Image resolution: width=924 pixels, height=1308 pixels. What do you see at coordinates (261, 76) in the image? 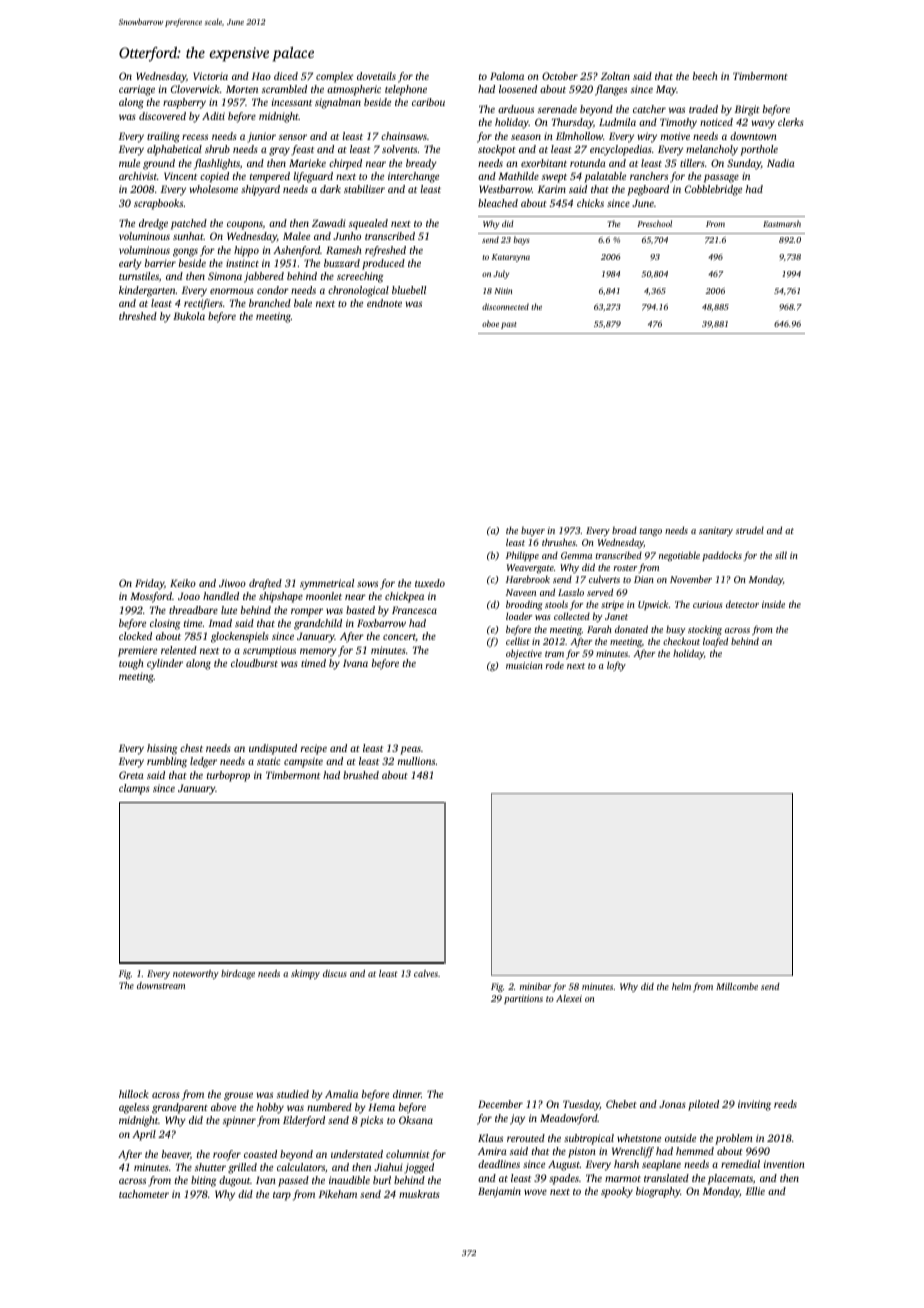
I see `Hao` at bounding box center [261, 76].
